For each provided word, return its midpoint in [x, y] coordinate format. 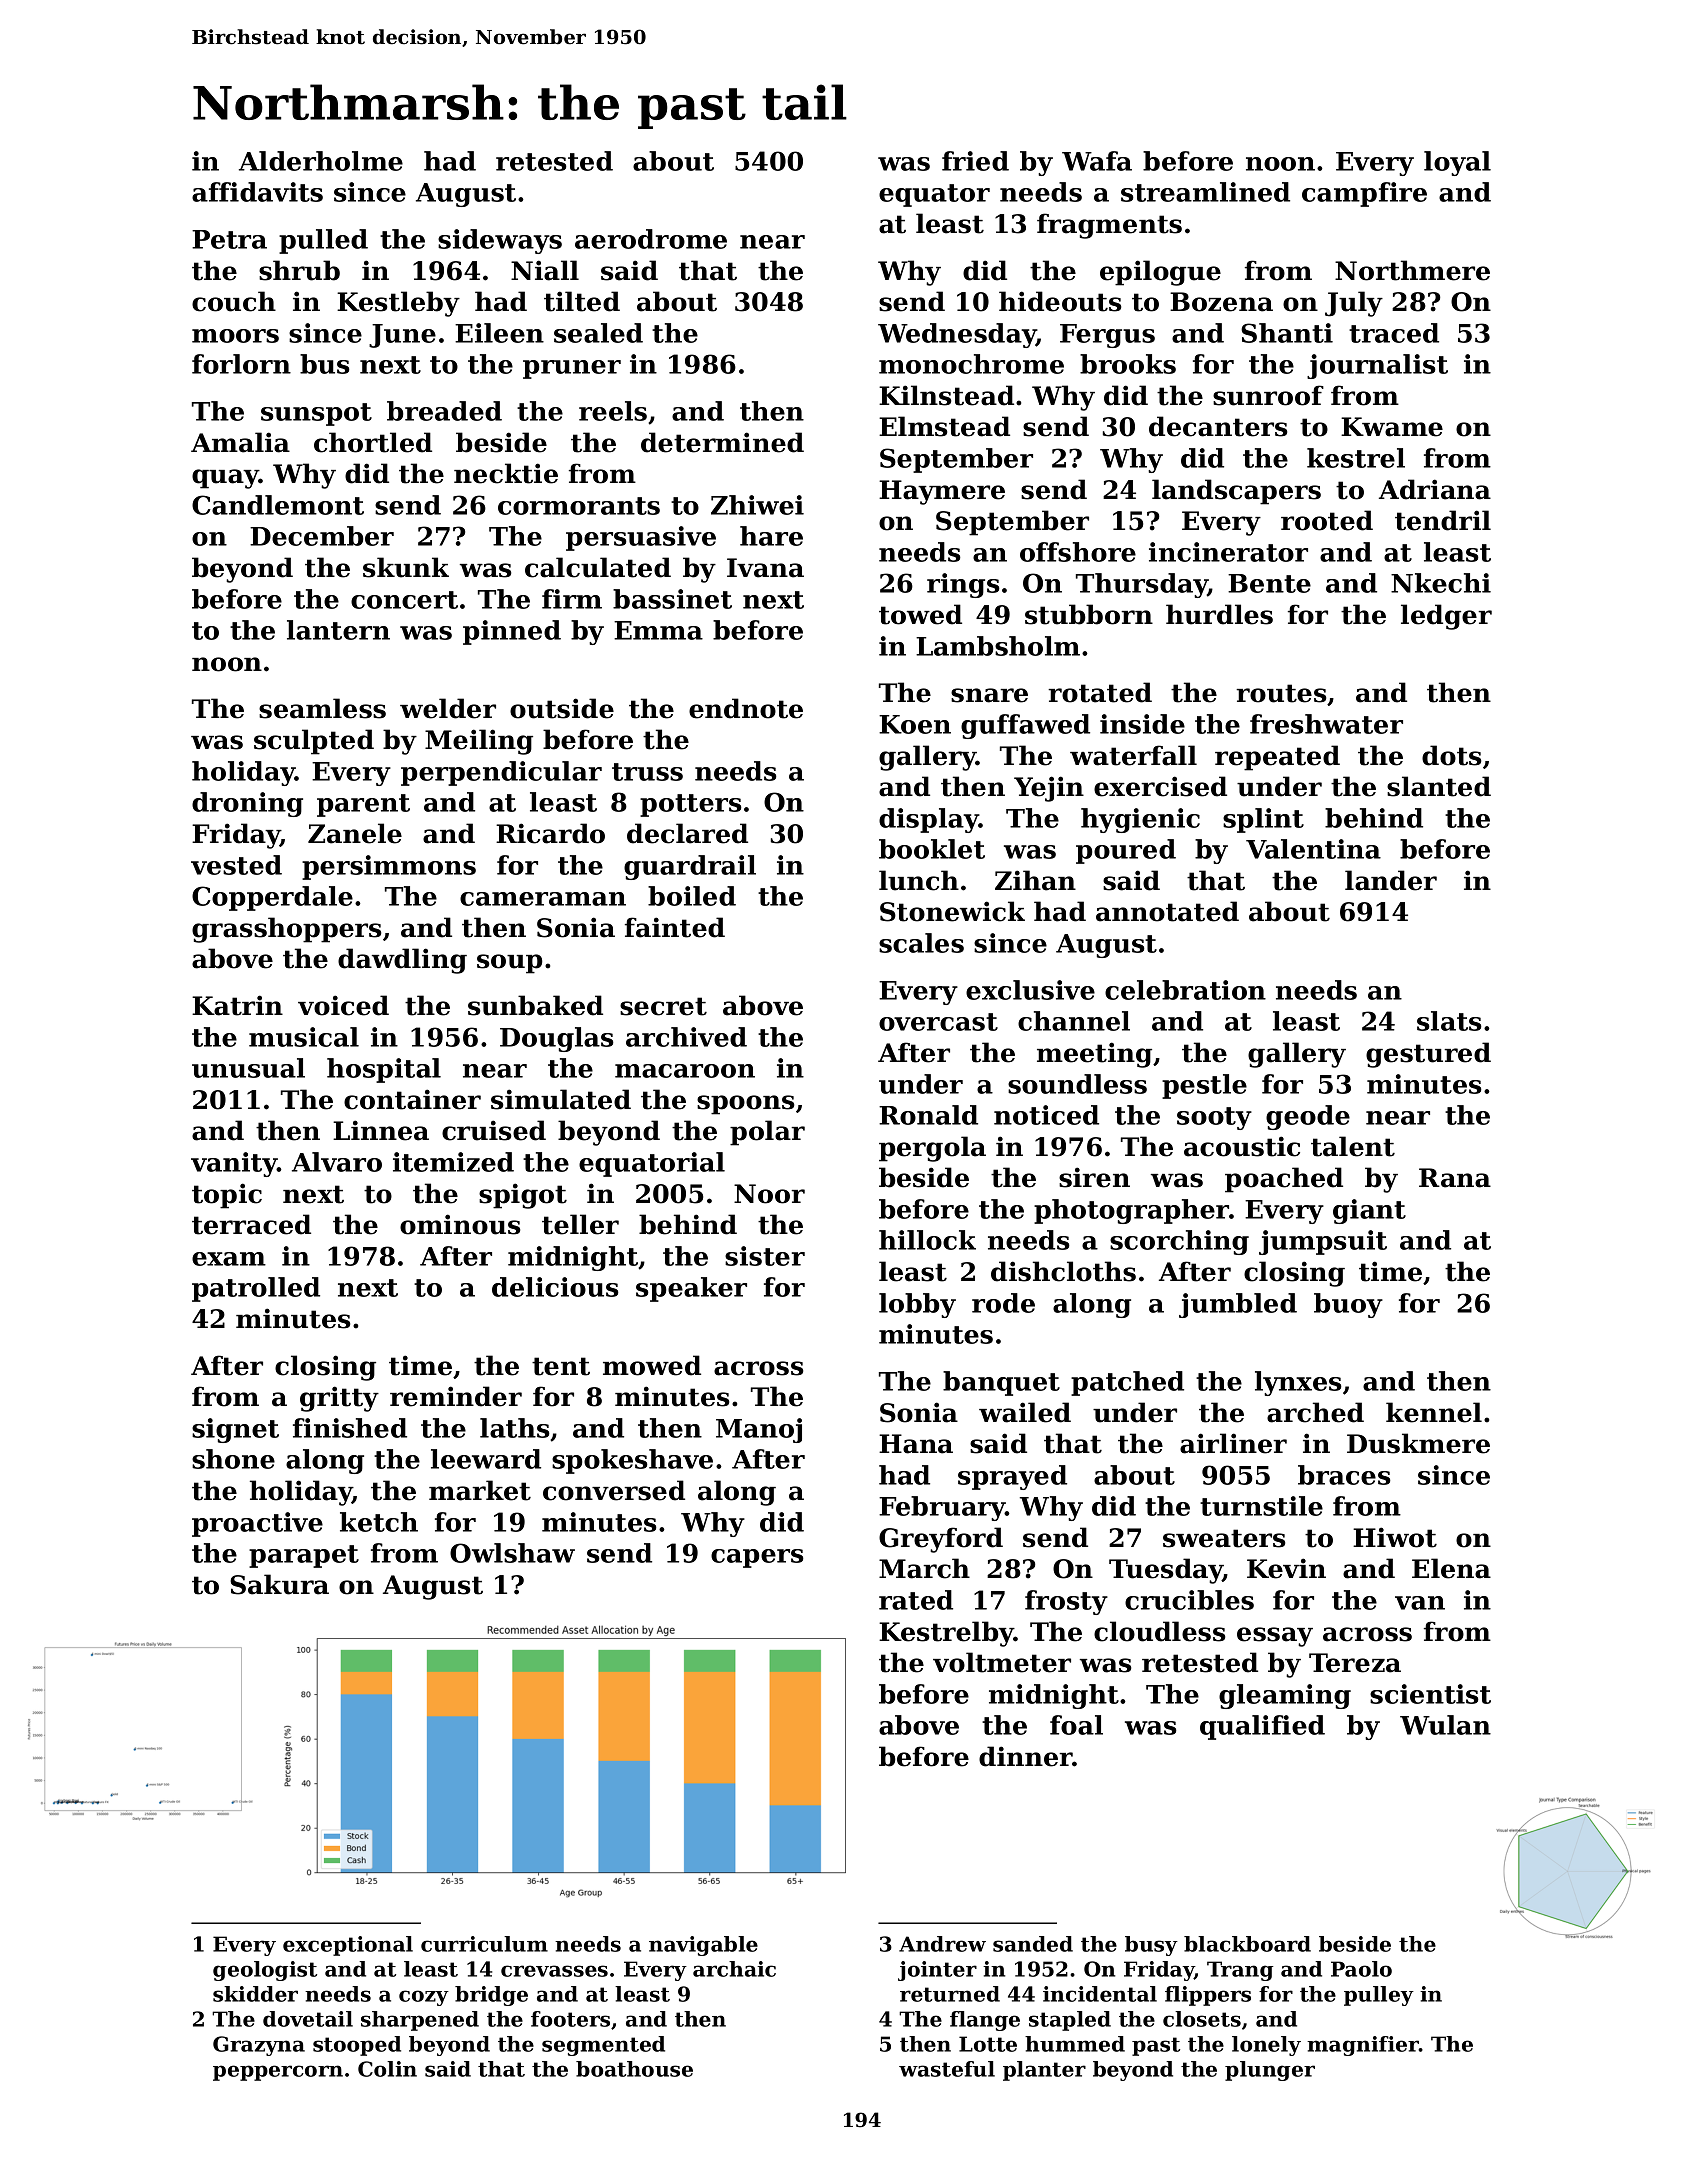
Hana [916, 1444]
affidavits [257, 192]
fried [975, 161]
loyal [1457, 163]
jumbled [1238, 1305]
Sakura [279, 1584]
